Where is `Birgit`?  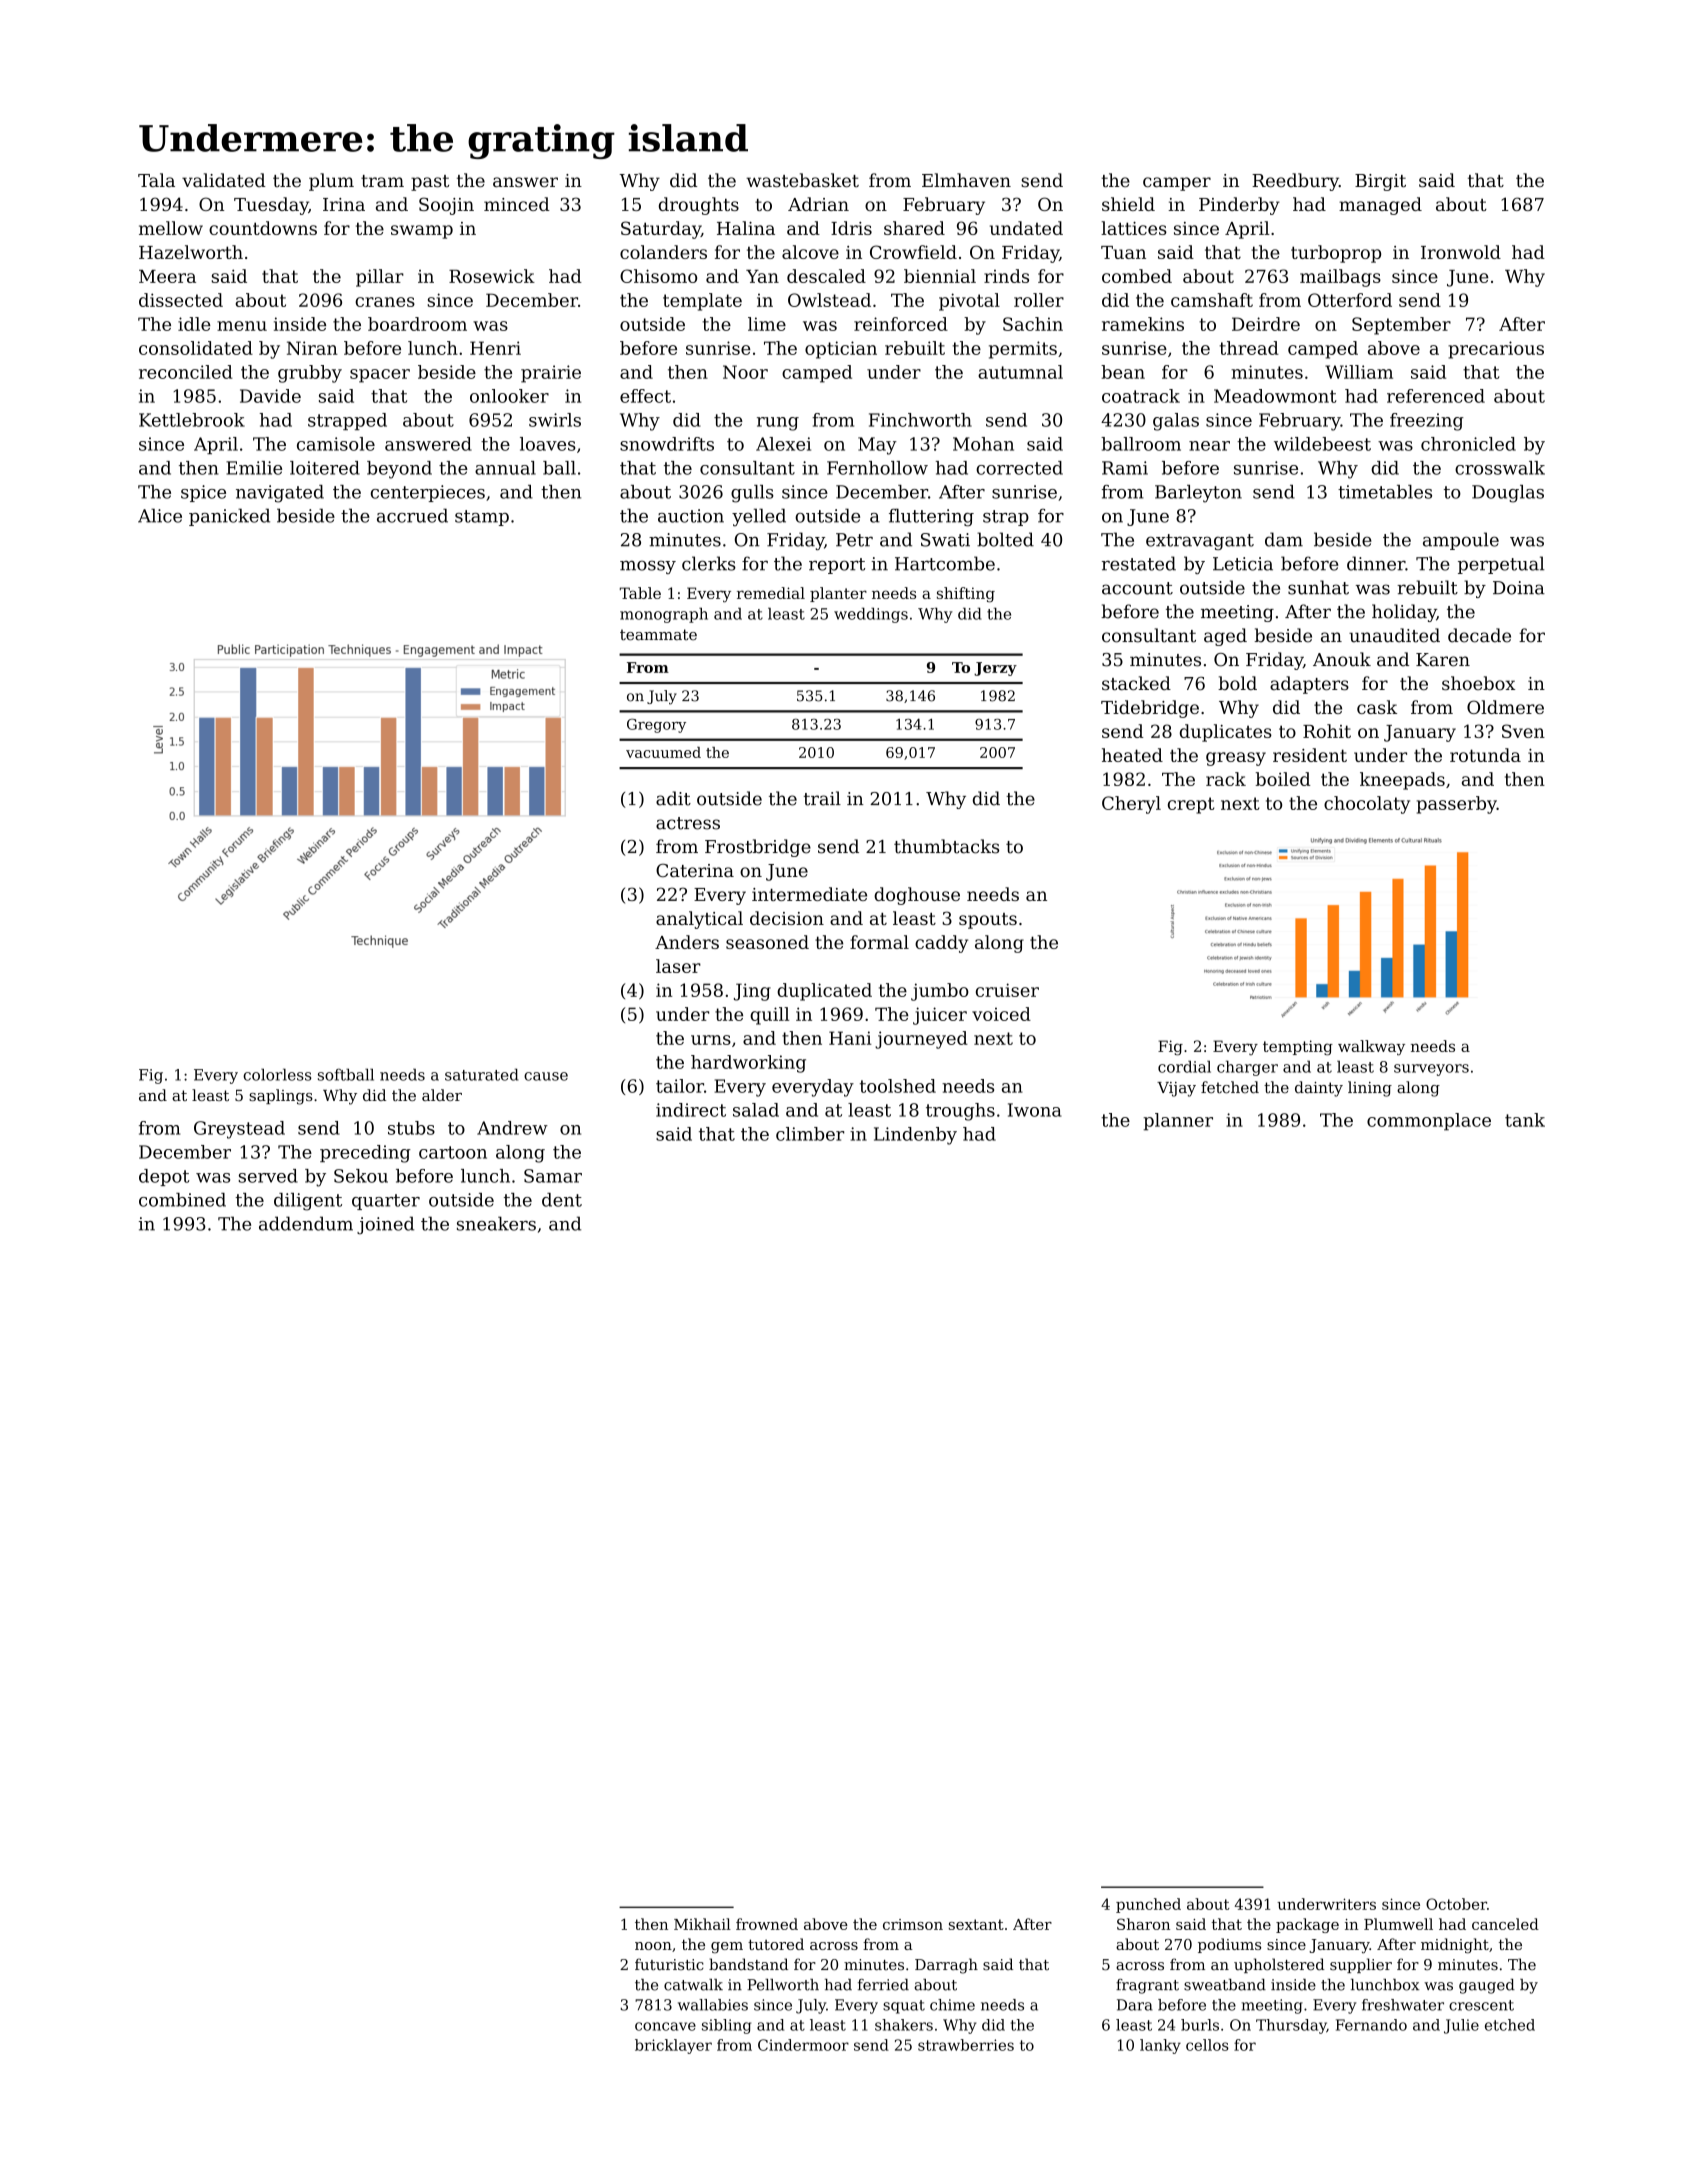
Birgit is located at coordinates (1380, 182).
